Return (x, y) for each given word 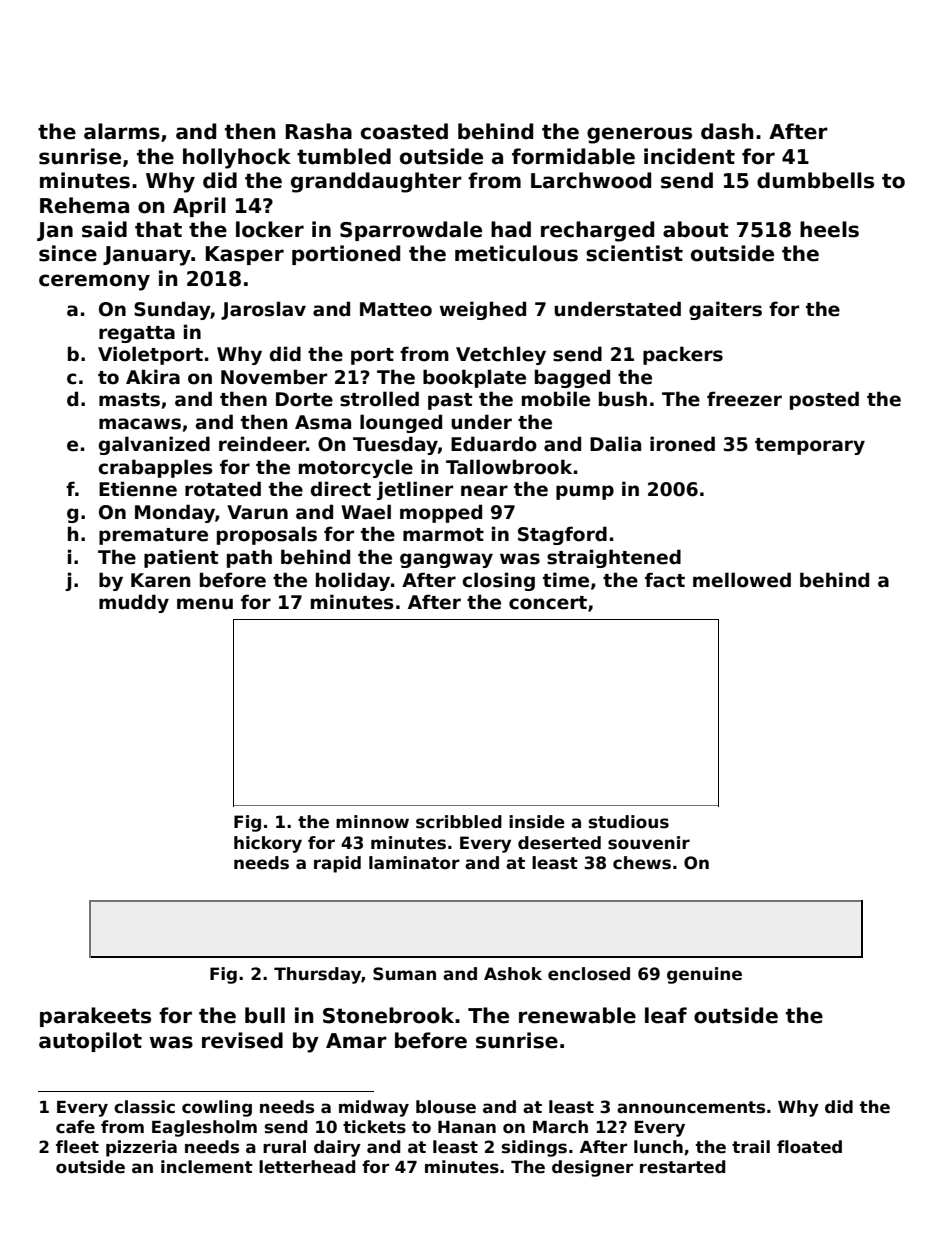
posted (824, 400)
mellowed (742, 580)
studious (629, 822)
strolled (379, 399)
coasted (404, 131)
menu (205, 604)
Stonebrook (388, 1015)
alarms (122, 131)
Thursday (317, 975)
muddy (134, 603)
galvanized (154, 445)
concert (548, 603)
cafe (75, 1127)
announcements (691, 1107)
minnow (372, 822)
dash (727, 131)
